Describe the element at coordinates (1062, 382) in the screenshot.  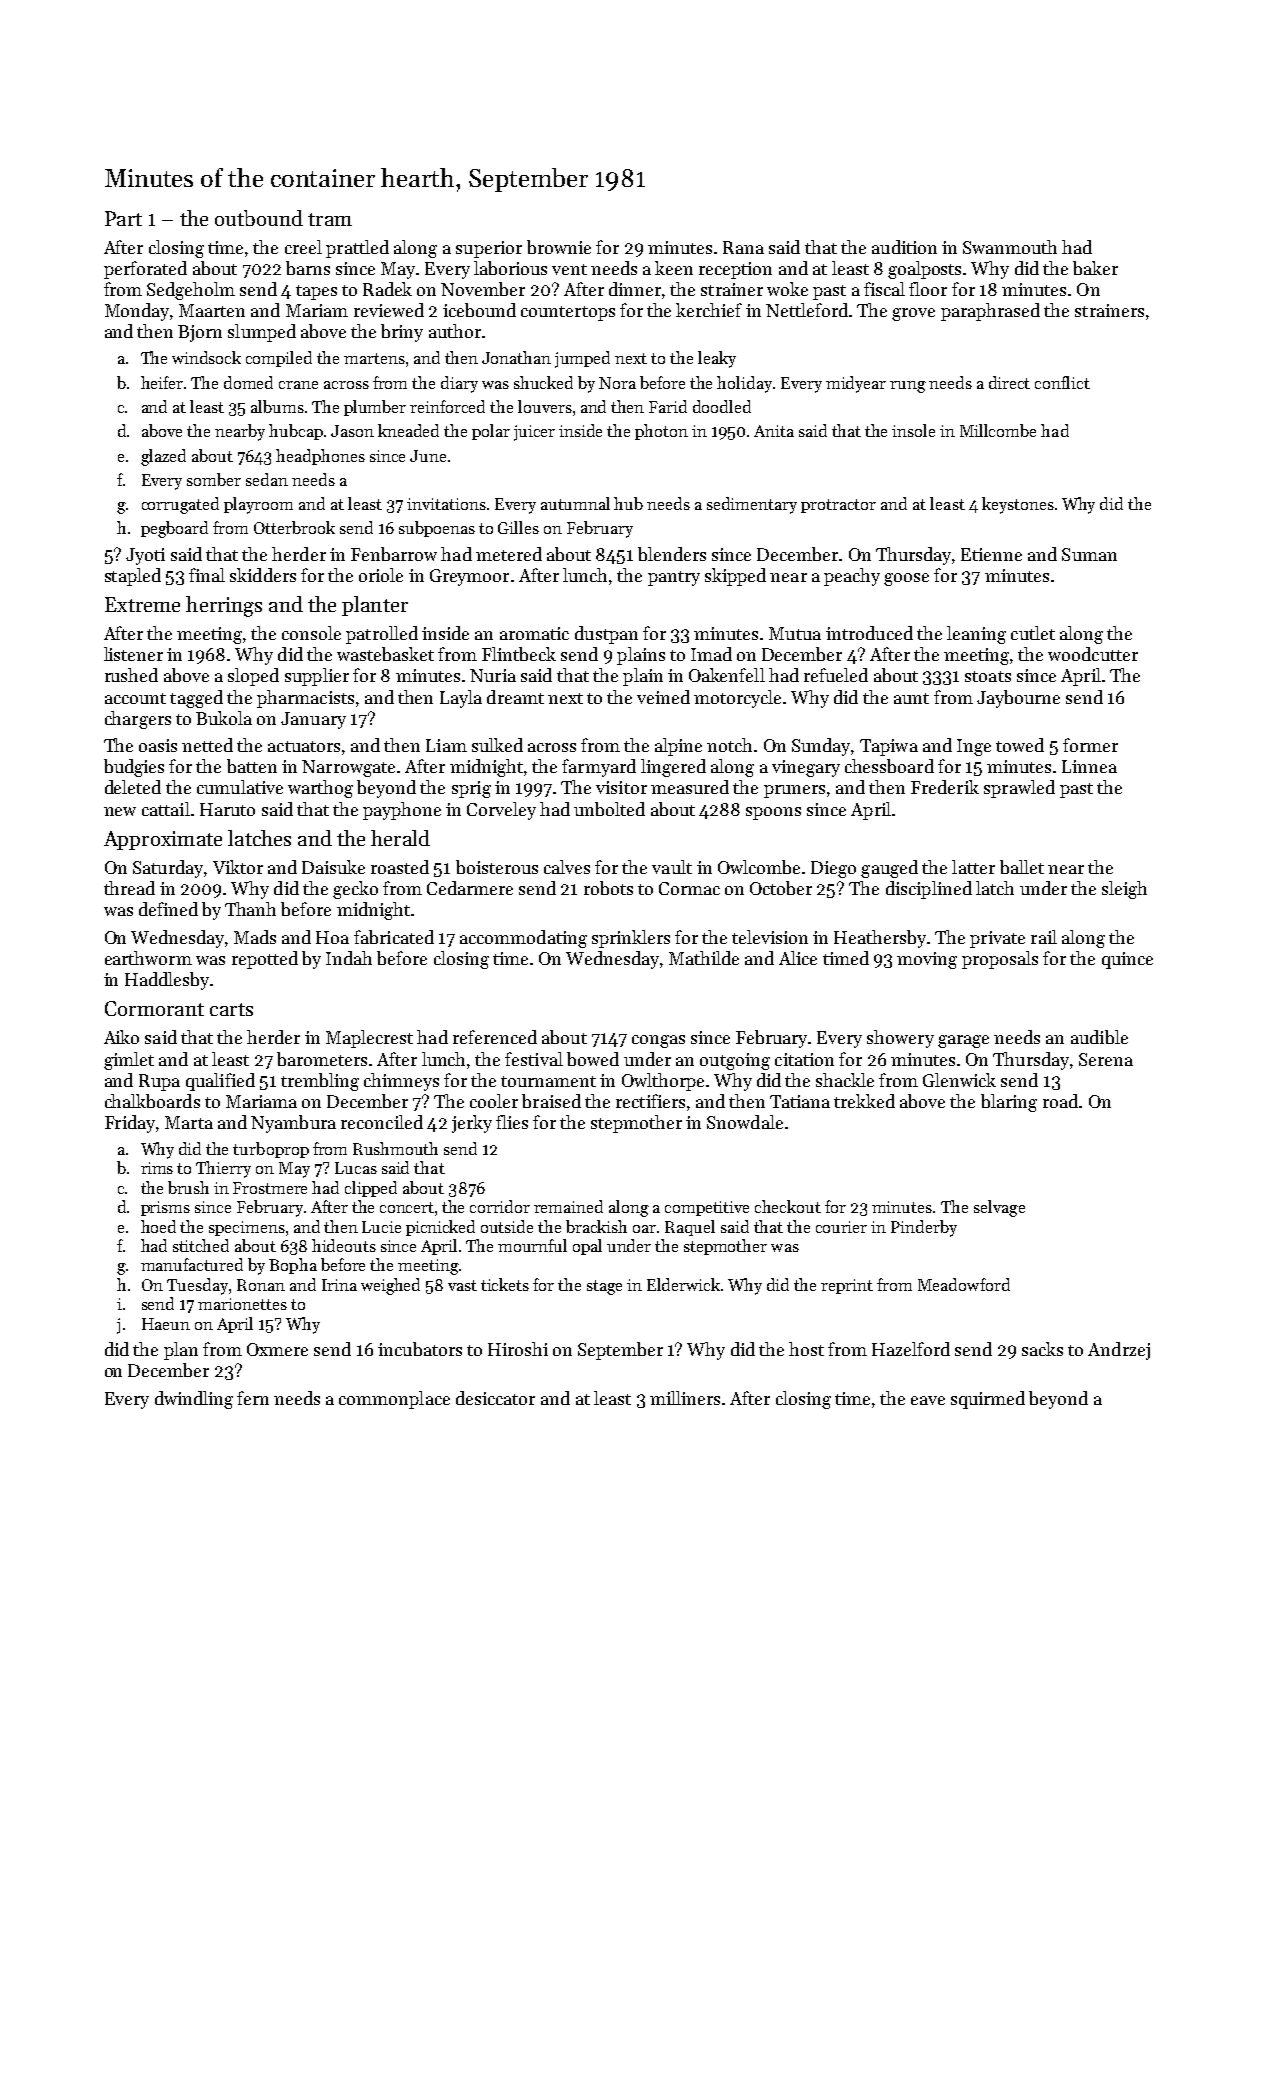
I see `conflict` at that location.
